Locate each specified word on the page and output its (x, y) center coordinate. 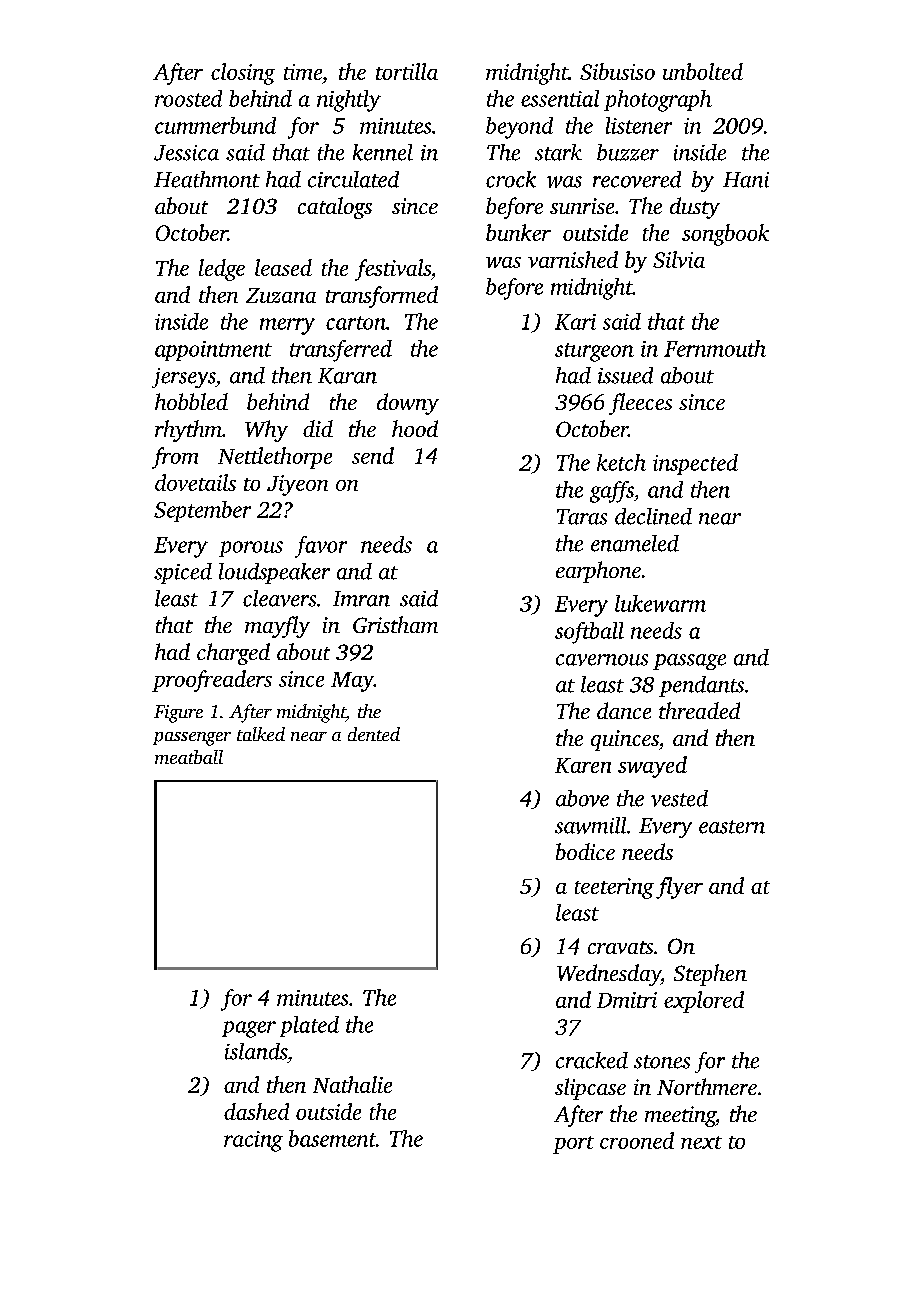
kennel (383, 152)
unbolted (703, 71)
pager (249, 1029)
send (373, 455)
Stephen (710, 975)
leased (283, 267)
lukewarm (660, 603)
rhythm (188, 431)
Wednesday (609, 975)
